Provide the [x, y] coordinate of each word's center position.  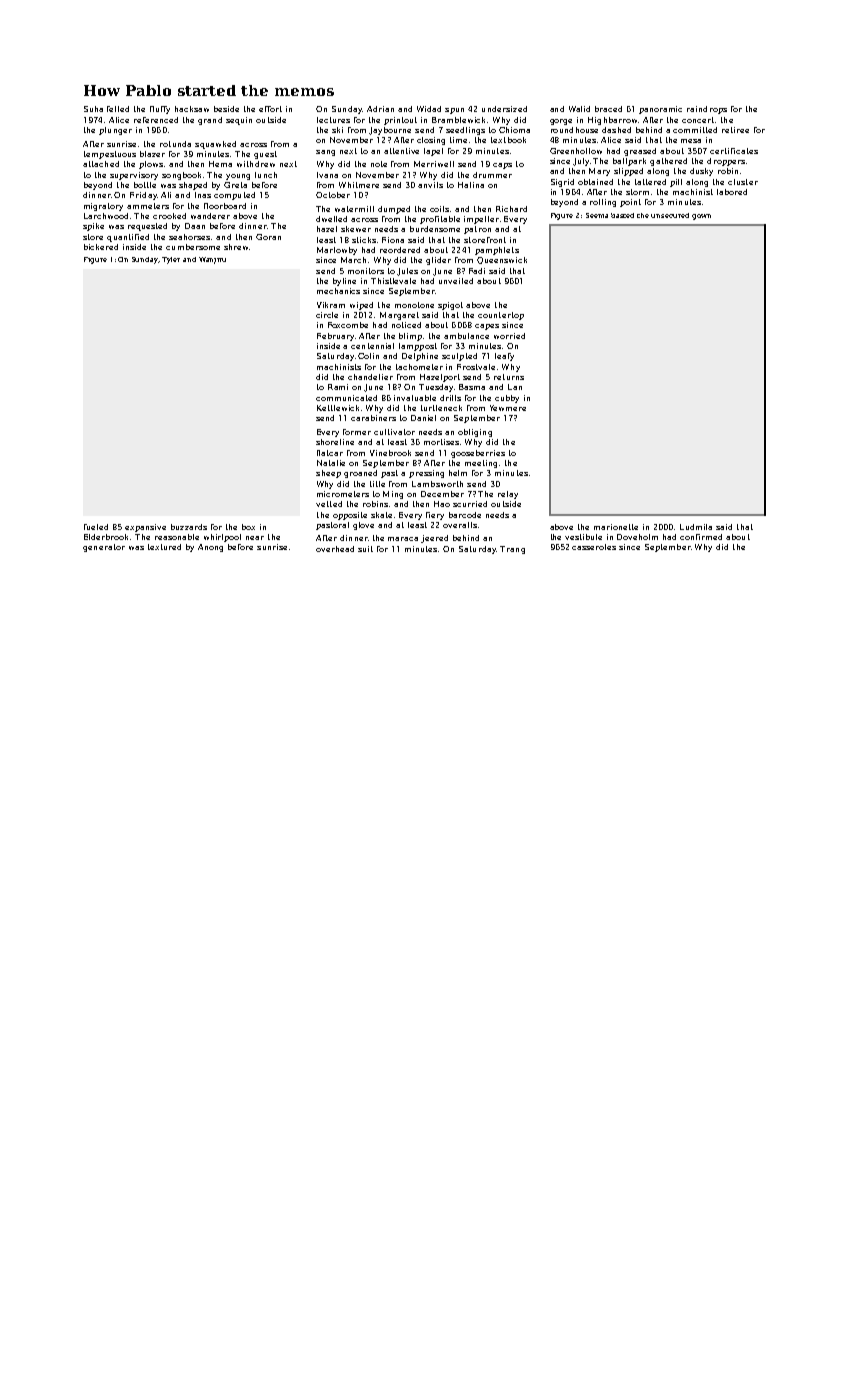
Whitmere [359, 185]
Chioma [514, 130]
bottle [145, 185]
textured [164, 547]
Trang [512, 550]
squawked [215, 145]
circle [327, 315]
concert [698, 120]
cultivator [394, 432]
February [335, 337]
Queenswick [502, 260]
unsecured [670, 215]
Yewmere [508, 408]
